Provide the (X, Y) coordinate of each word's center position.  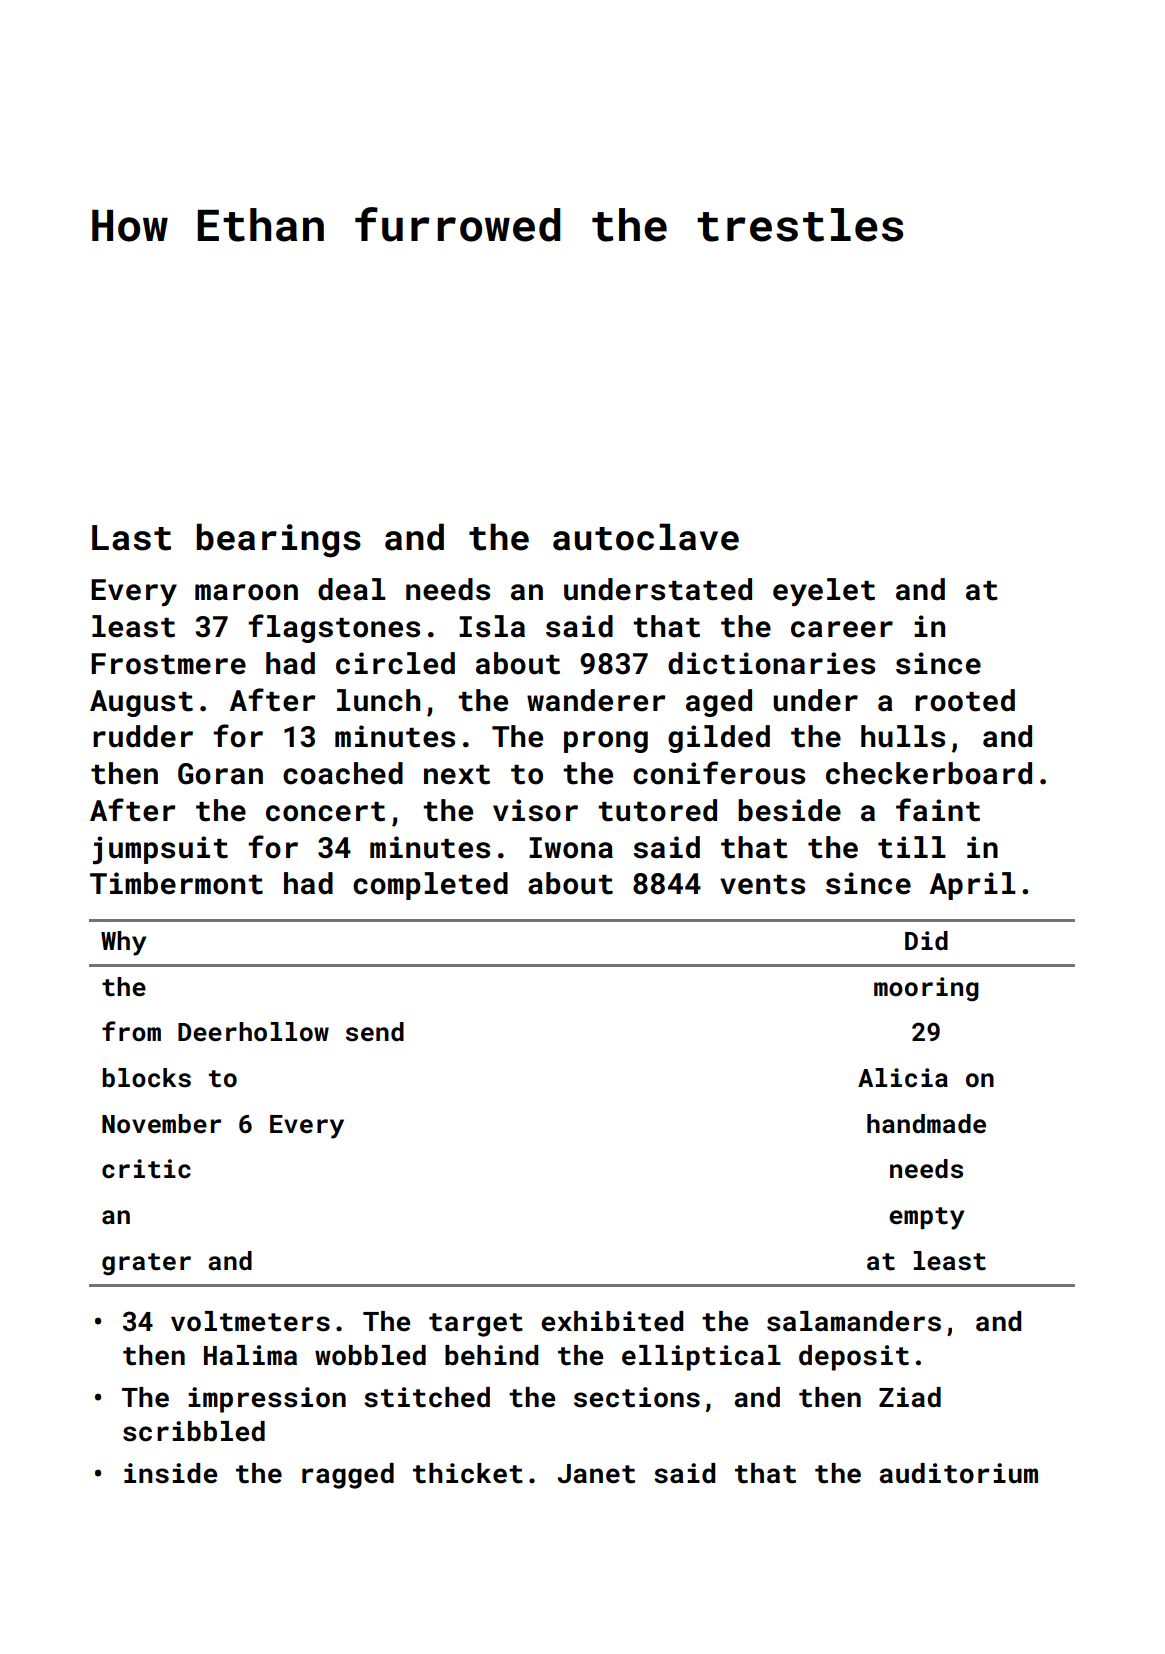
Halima (250, 1355)
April (973, 886)
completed (430, 886)
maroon (246, 592)
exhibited (612, 1321)
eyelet (824, 592)
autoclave (646, 537)
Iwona (571, 848)
